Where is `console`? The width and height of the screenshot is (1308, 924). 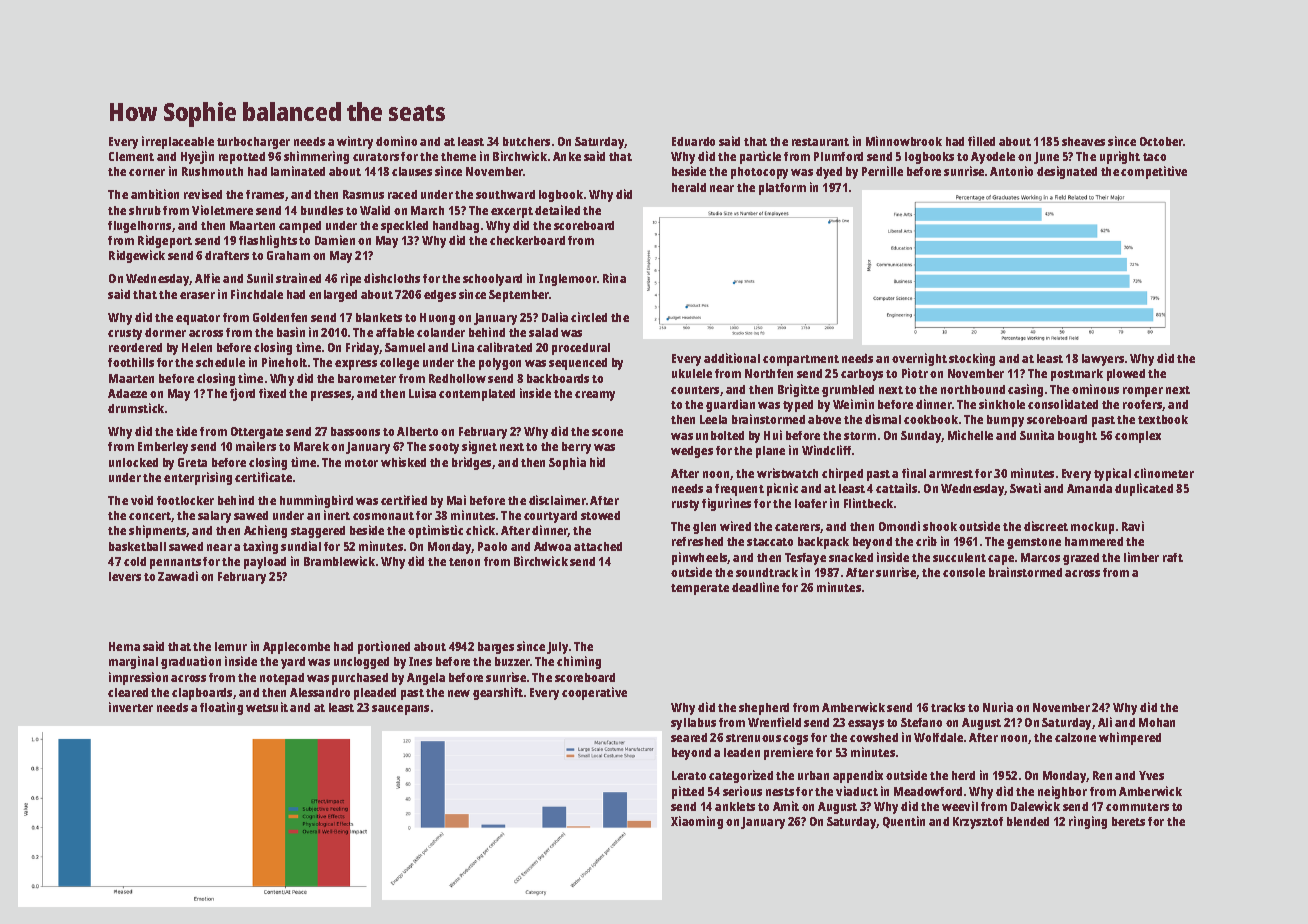 console is located at coordinates (964, 572).
